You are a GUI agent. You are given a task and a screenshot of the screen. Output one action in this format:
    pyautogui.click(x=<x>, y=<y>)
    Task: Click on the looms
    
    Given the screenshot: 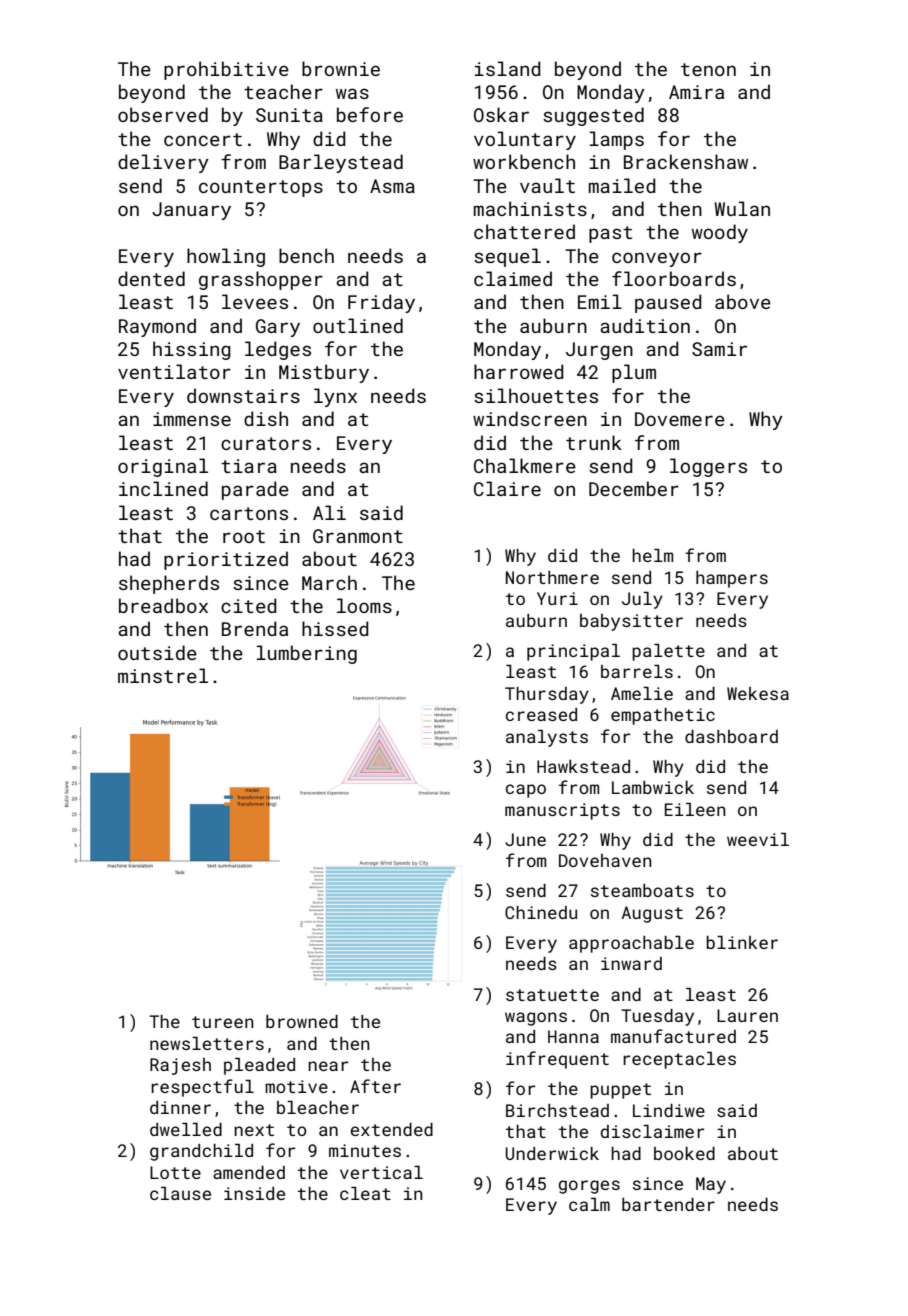 What is the action you would take?
    pyautogui.click(x=364, y=605)
